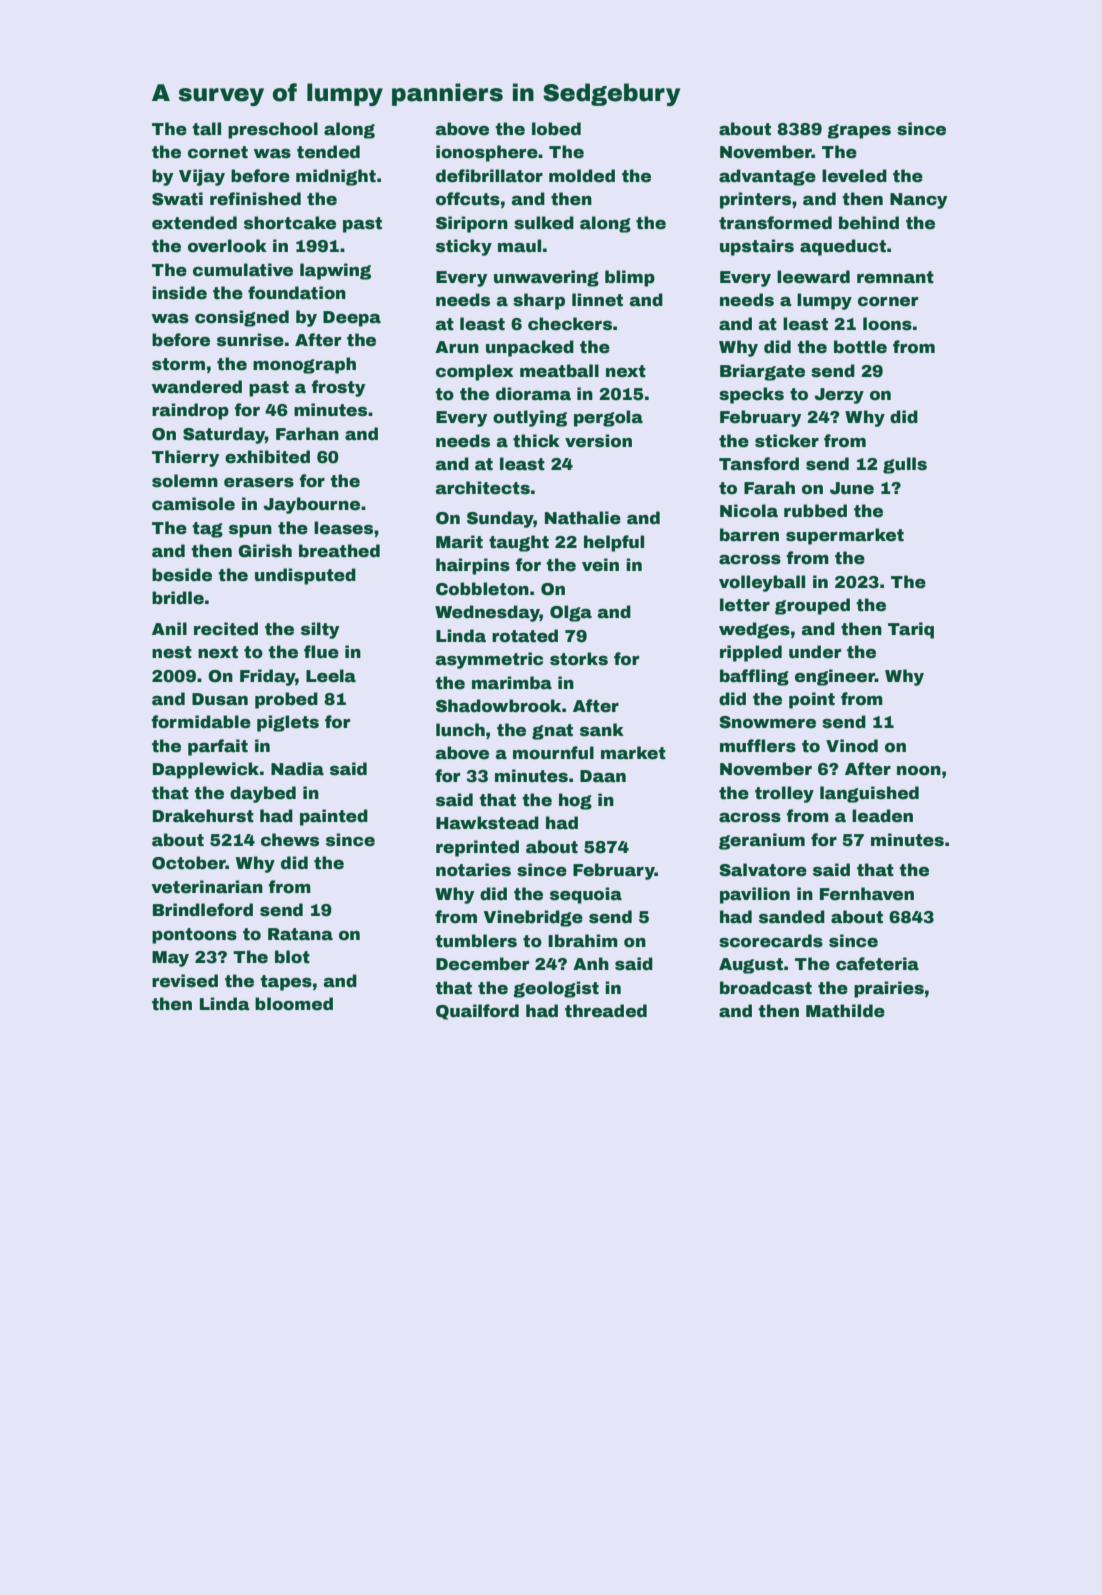 The height and width of the page is (1595, 1102). What do you see at coordinates (762, 841) in the page?
I see `geranium` at bounding box center [762, 841].
